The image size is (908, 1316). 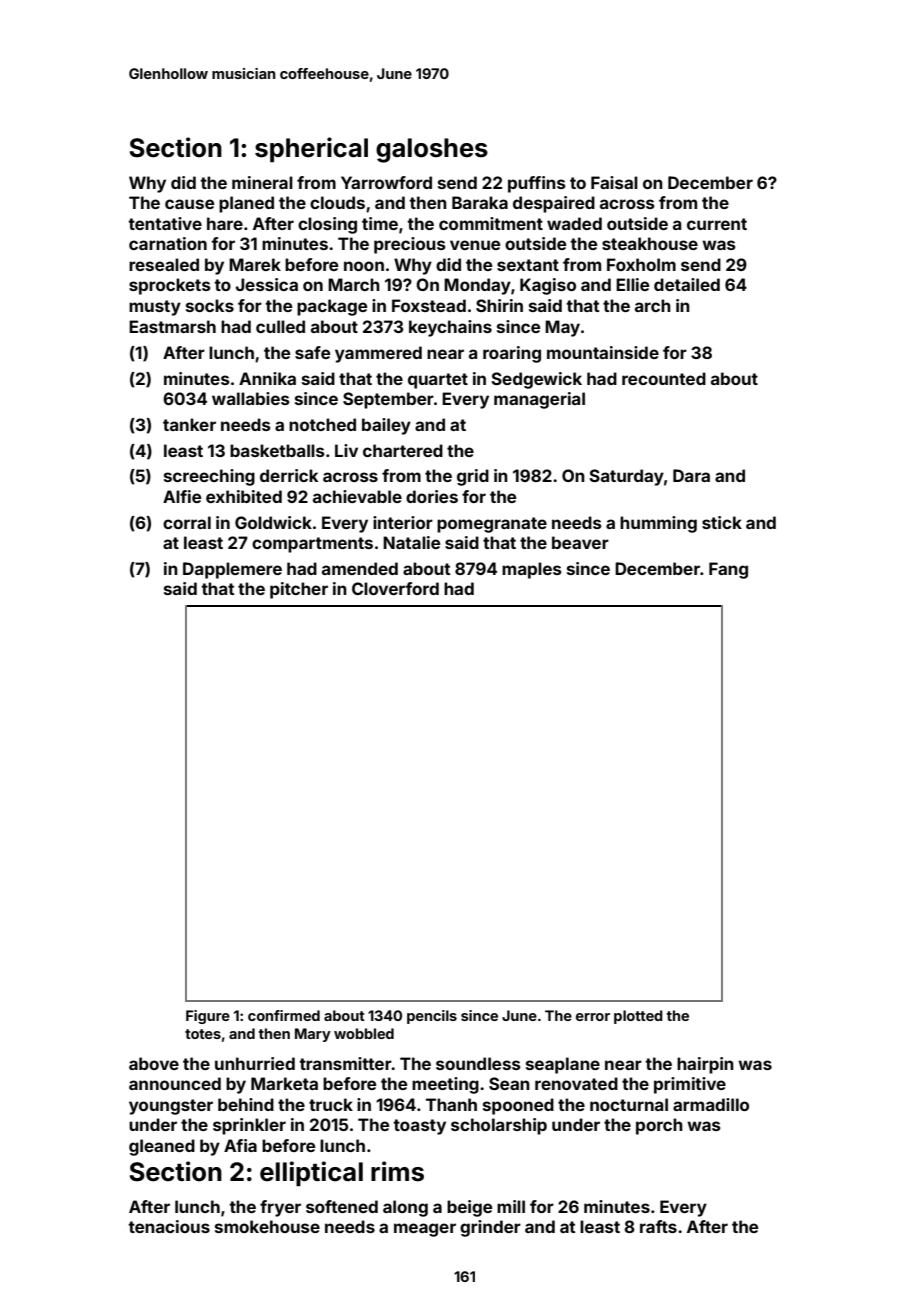 What do you see at coordinates (232, 570) in the image?
I see `Dapplemere` at bounding box center [232, 570].
